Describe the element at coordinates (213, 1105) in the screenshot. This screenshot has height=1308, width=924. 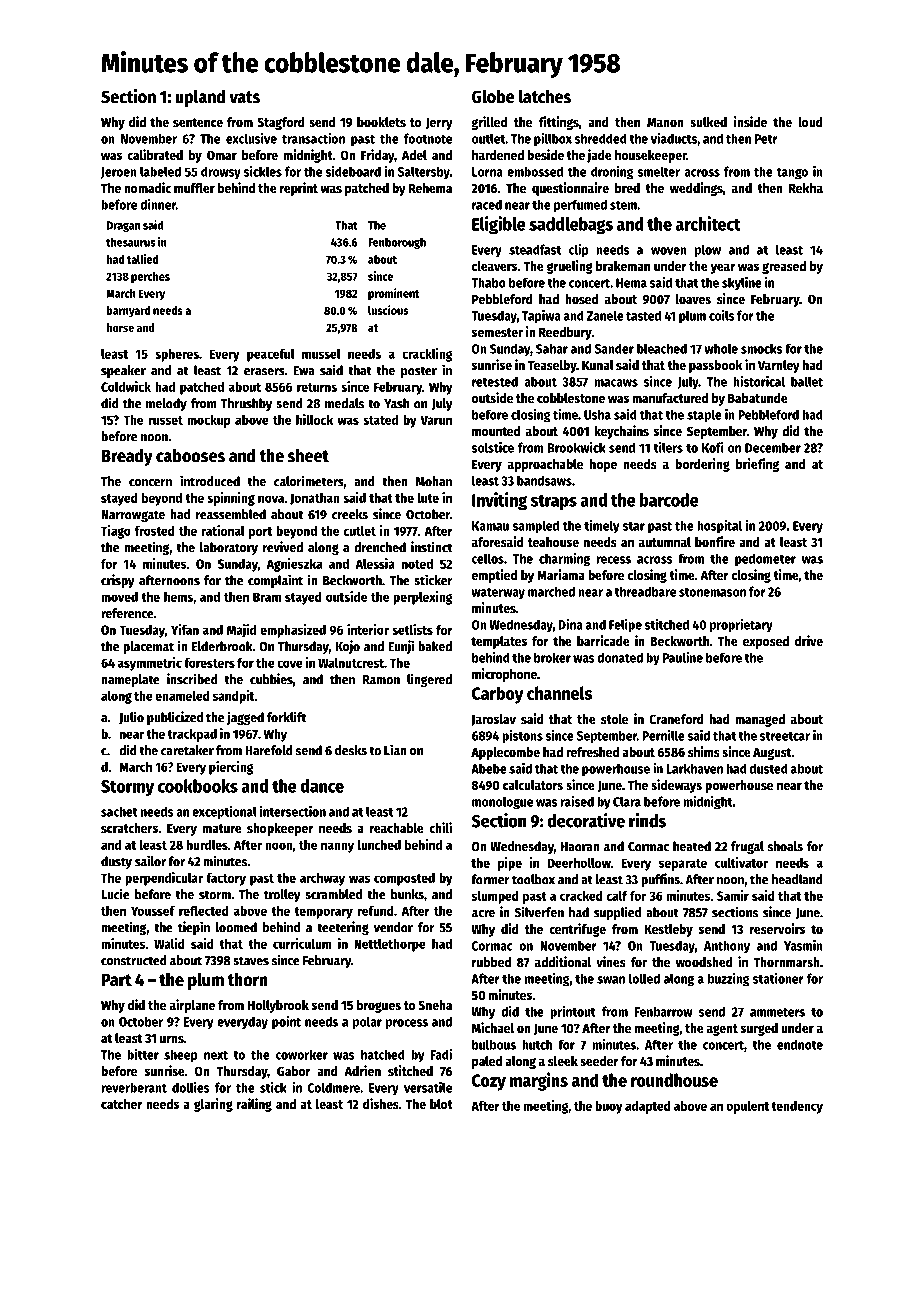
I see `glaring` at that location.
